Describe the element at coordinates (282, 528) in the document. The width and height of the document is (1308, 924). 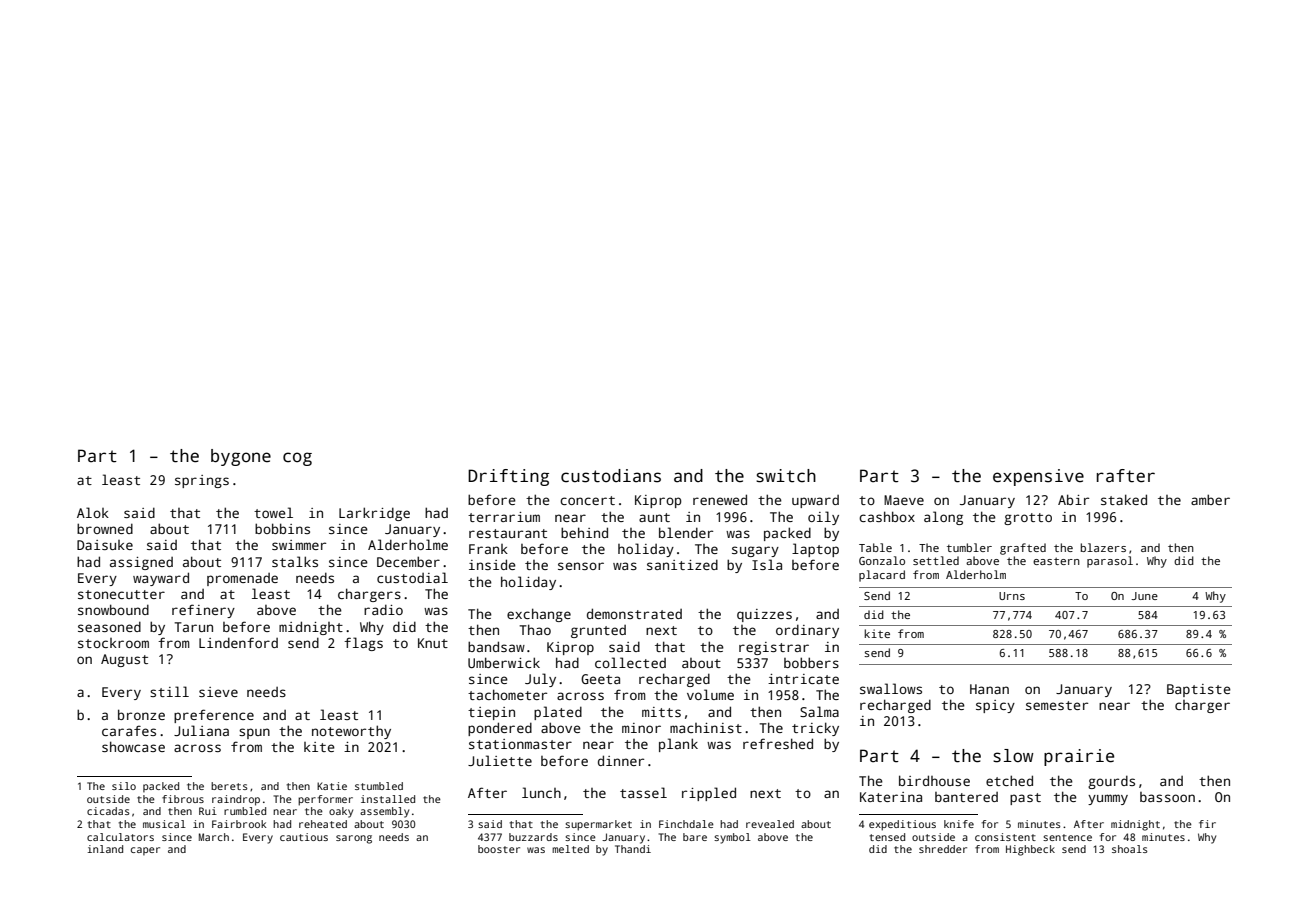
I see `bobbins` at that location.
